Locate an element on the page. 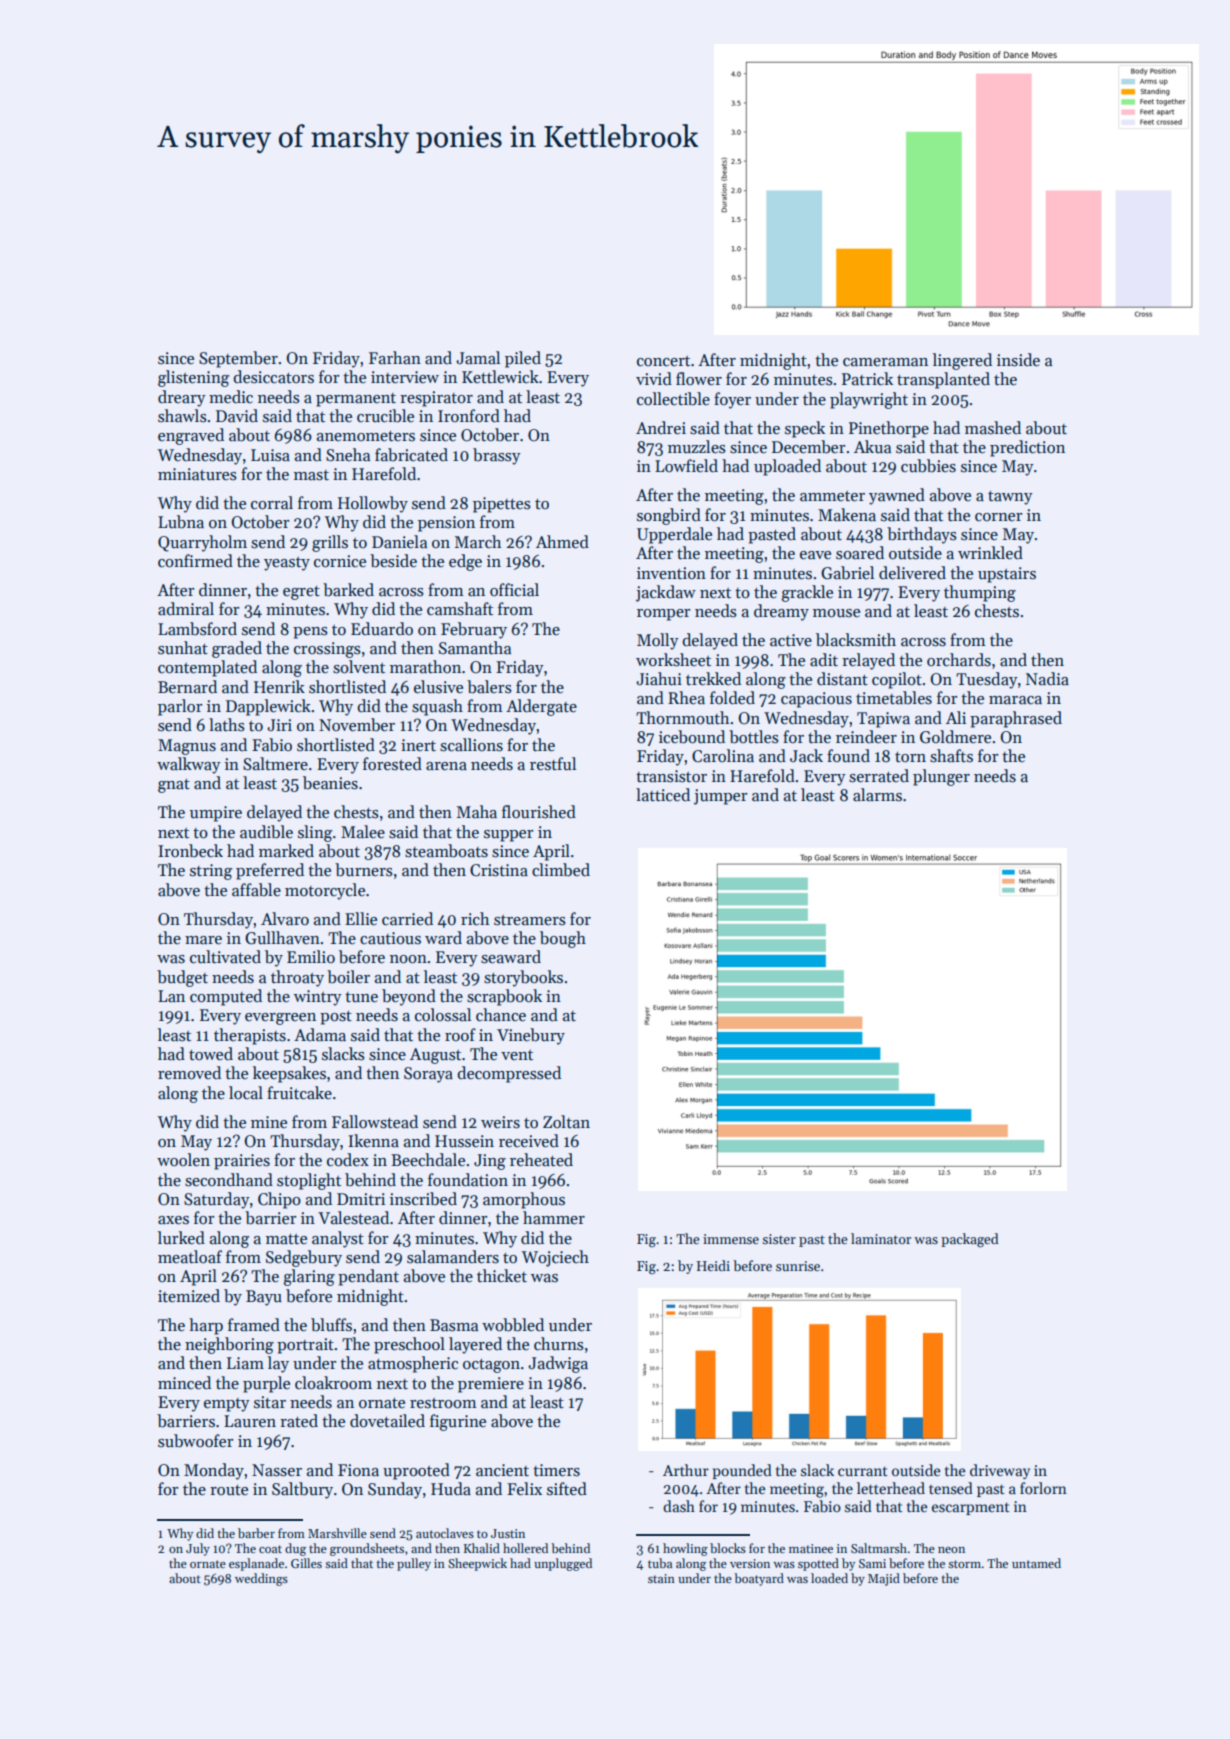 The height and width of the image is (1739, 1230). storybooks is located at coordinates (523, 978).
